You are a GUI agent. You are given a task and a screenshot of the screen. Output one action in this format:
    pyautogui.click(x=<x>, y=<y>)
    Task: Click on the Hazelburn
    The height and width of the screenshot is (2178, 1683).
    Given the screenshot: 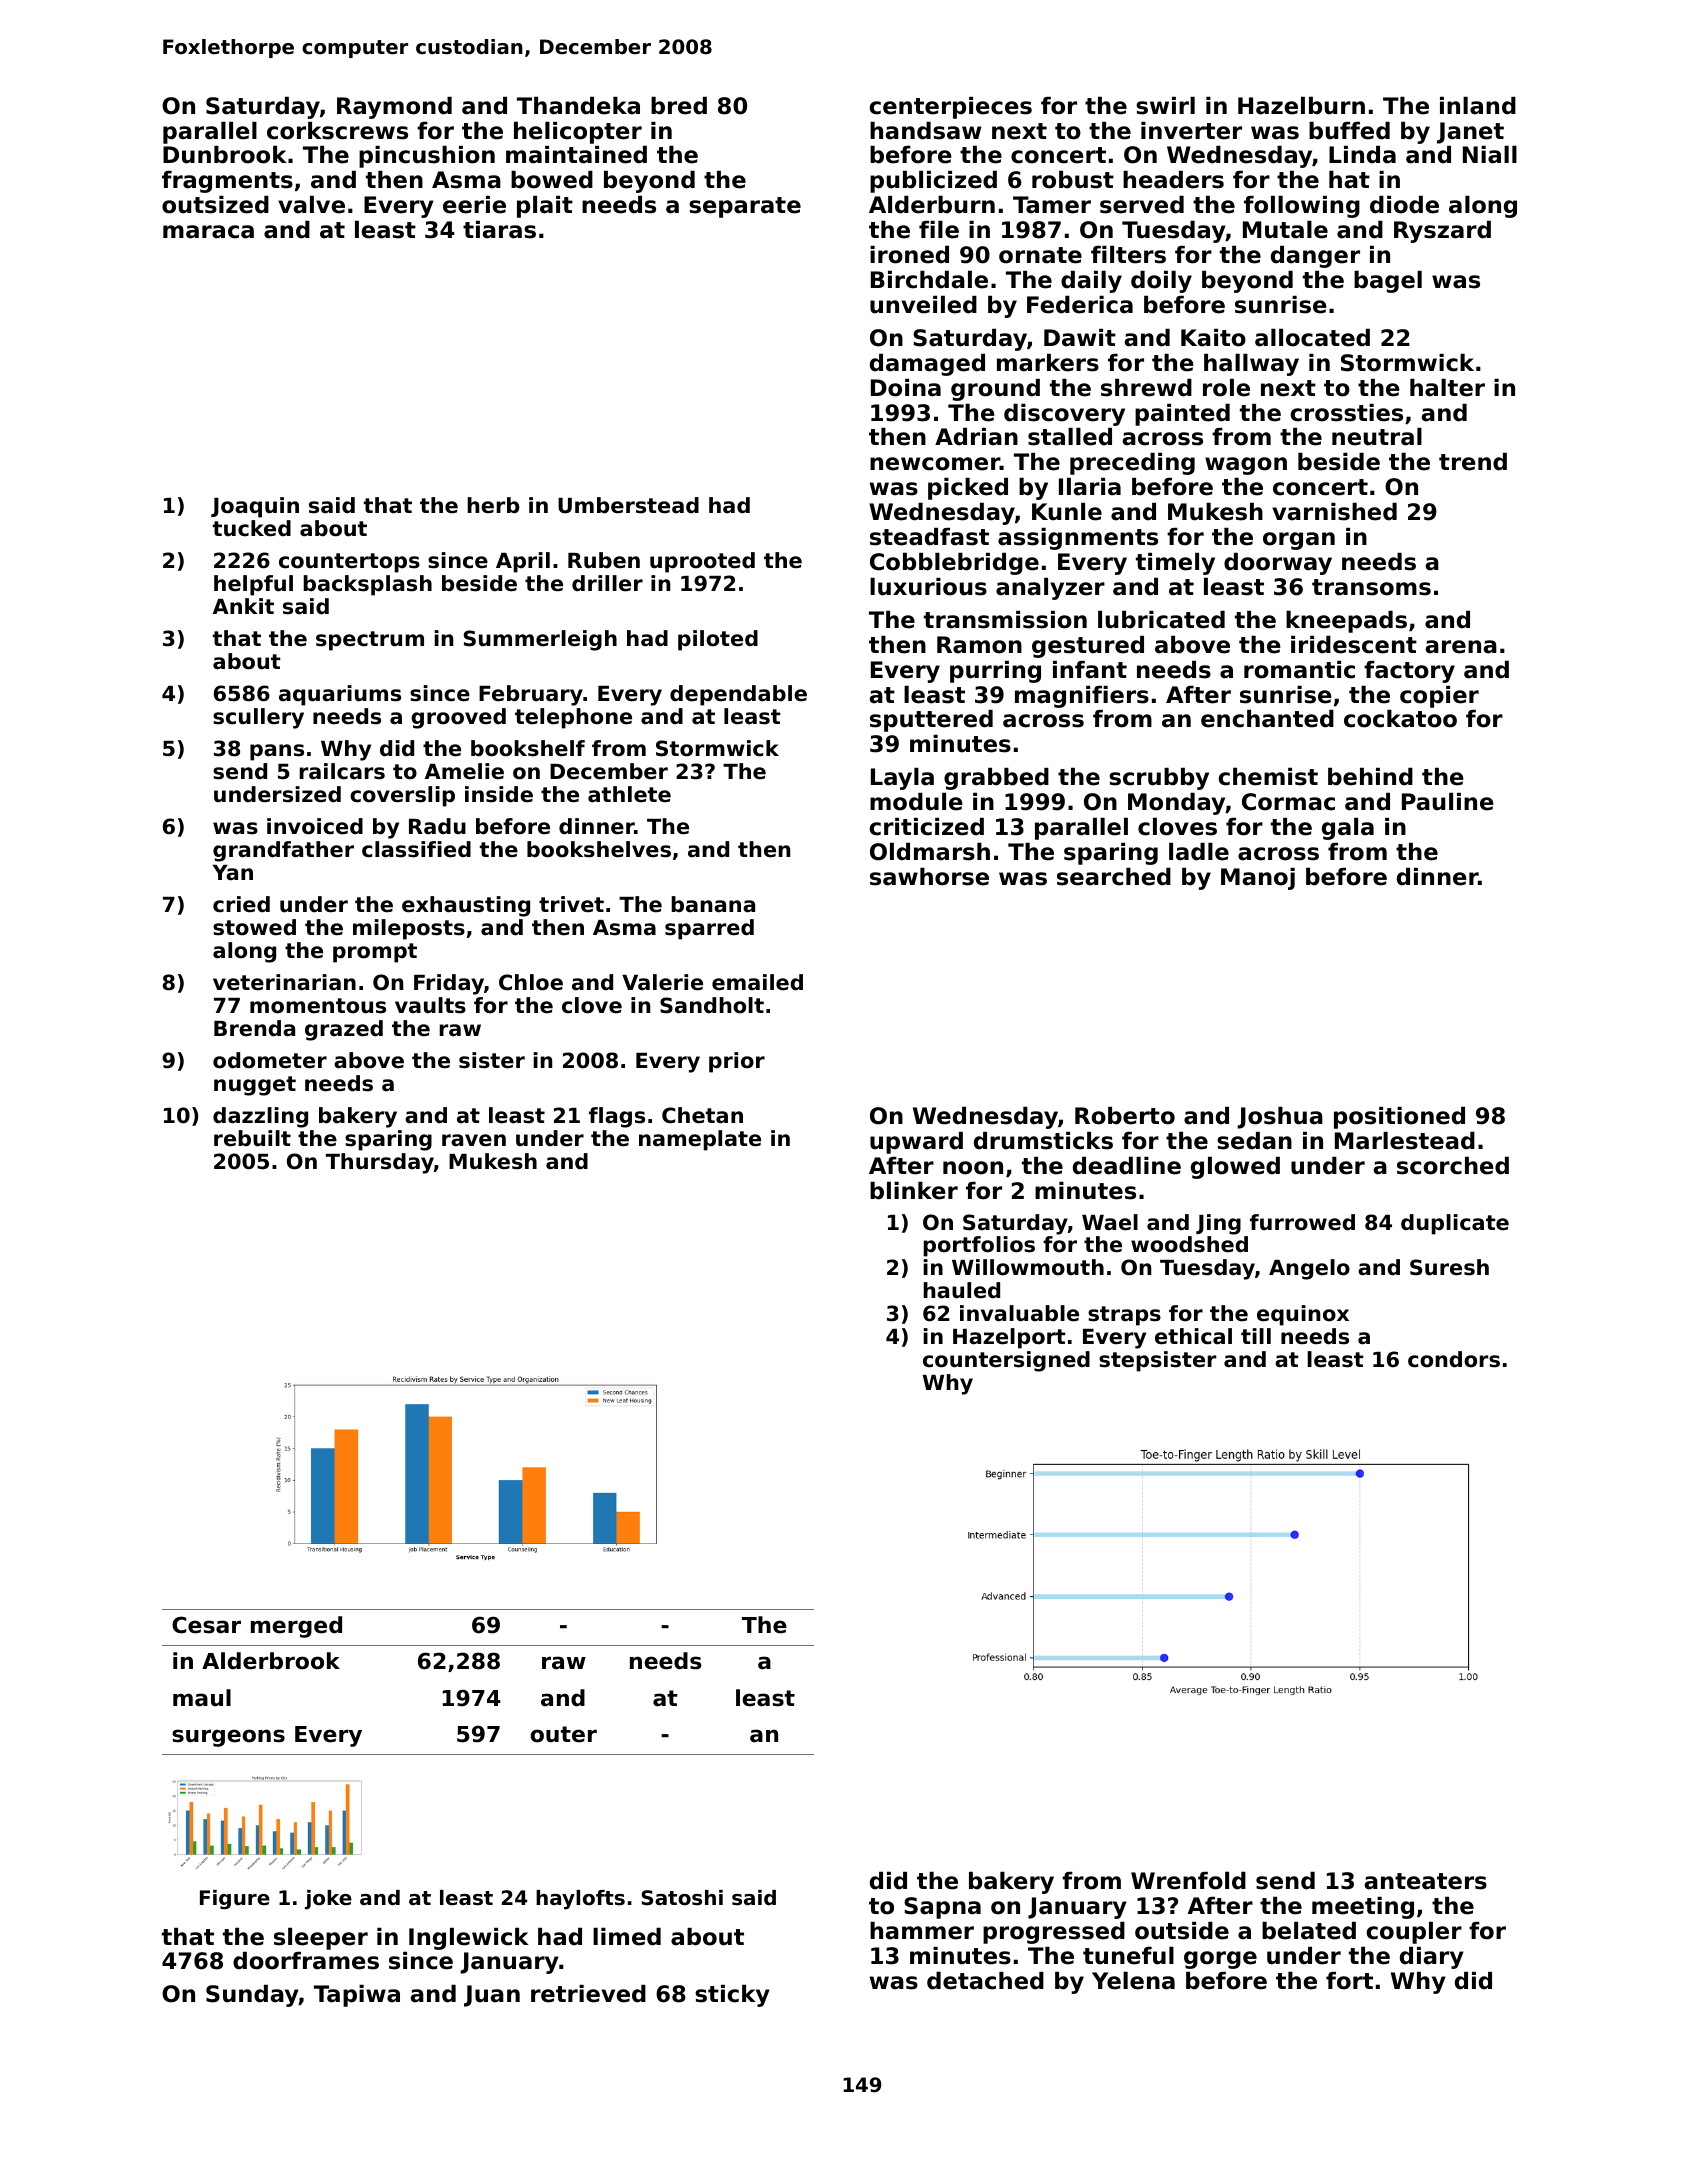 What is the action you would take?
    pyautogui.click(x=1301, y=106)
